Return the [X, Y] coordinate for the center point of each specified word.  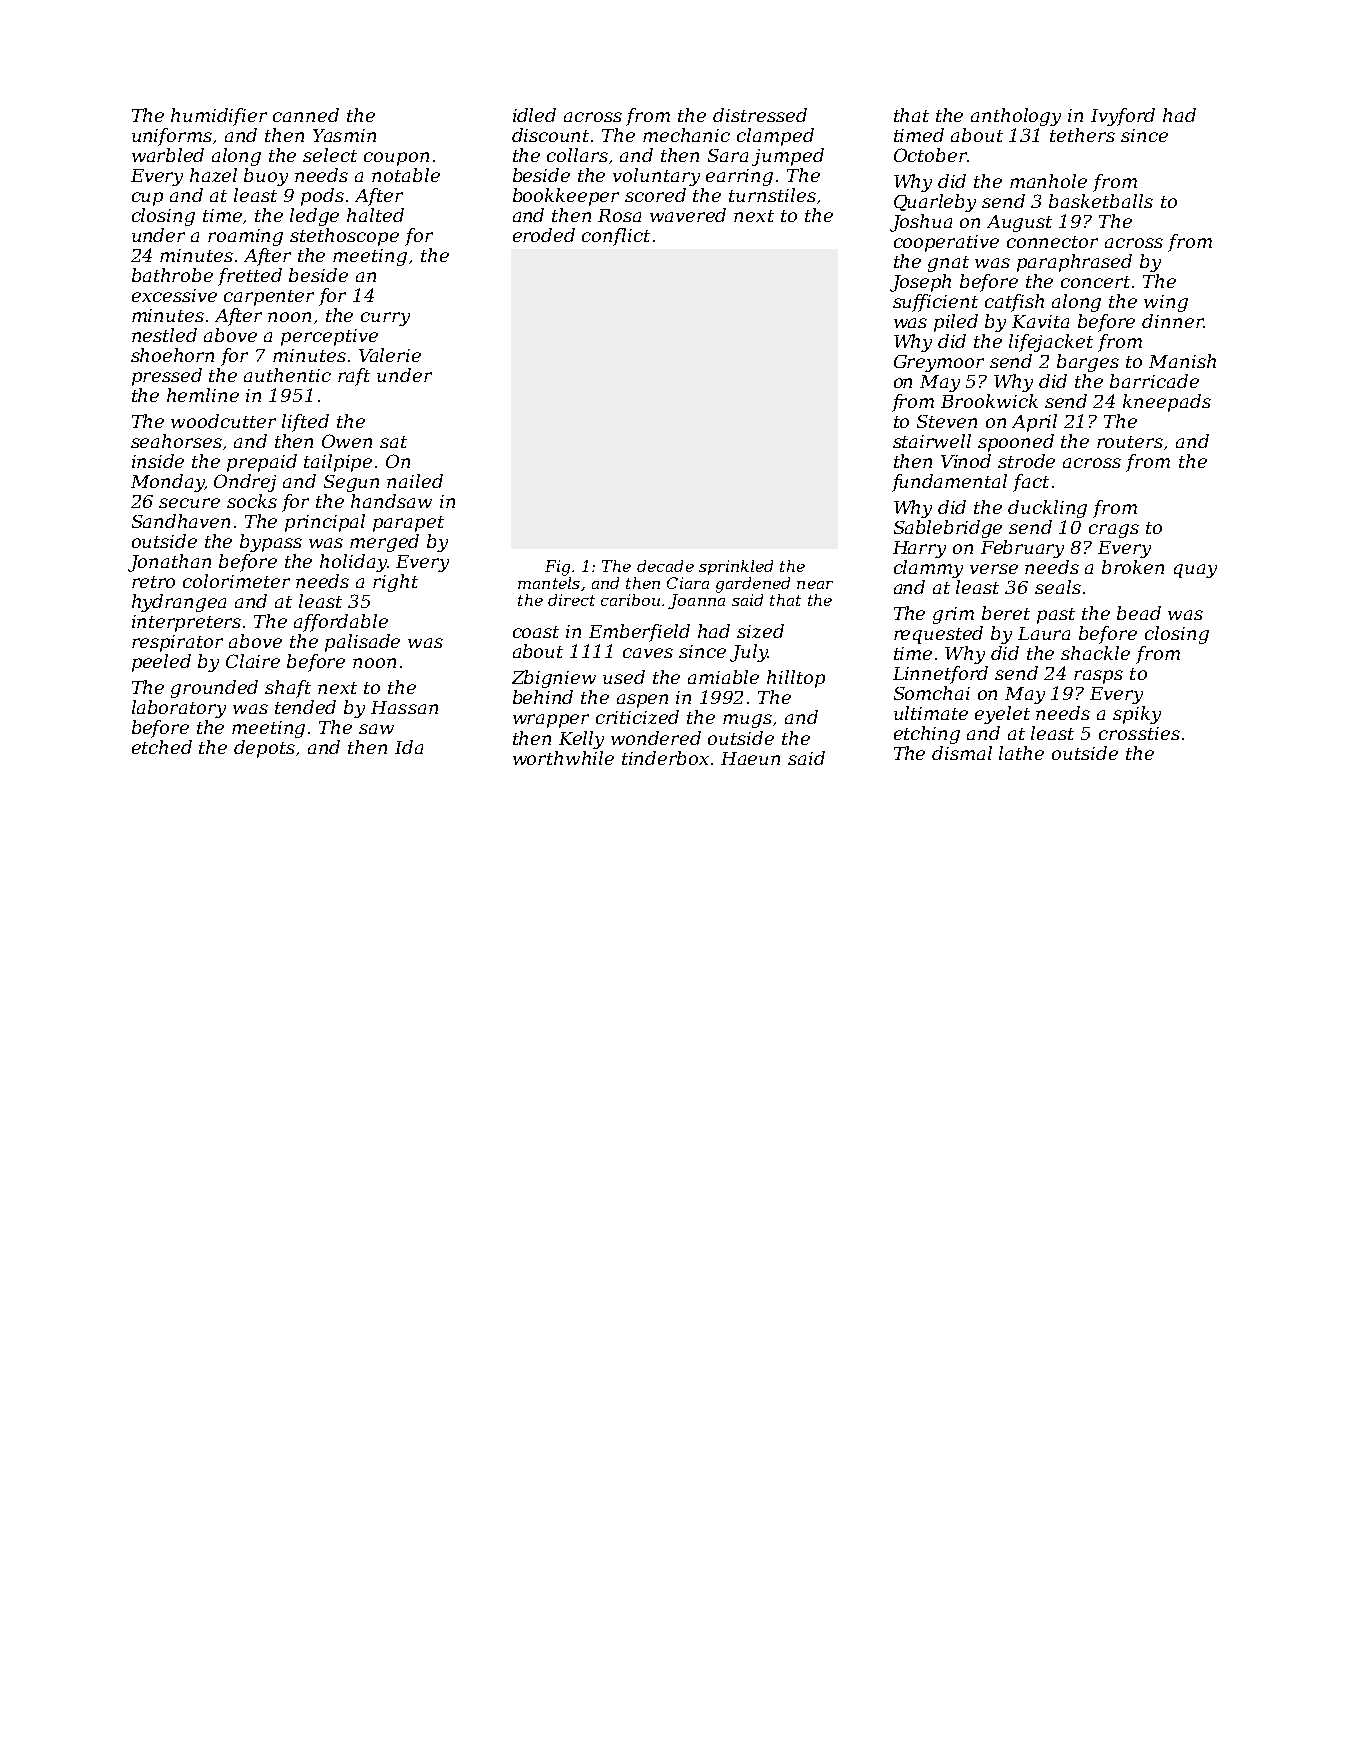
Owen [347, 441]
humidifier [219, 117]
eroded [544, 235]
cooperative [946, 243]
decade [665, 566]
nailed [415, 481]
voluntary [656, 177]
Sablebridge [948, 529]
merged [384, 543]
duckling [1047, 509]
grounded [214, 689]
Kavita [1040, 321]
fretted [250, 277]
